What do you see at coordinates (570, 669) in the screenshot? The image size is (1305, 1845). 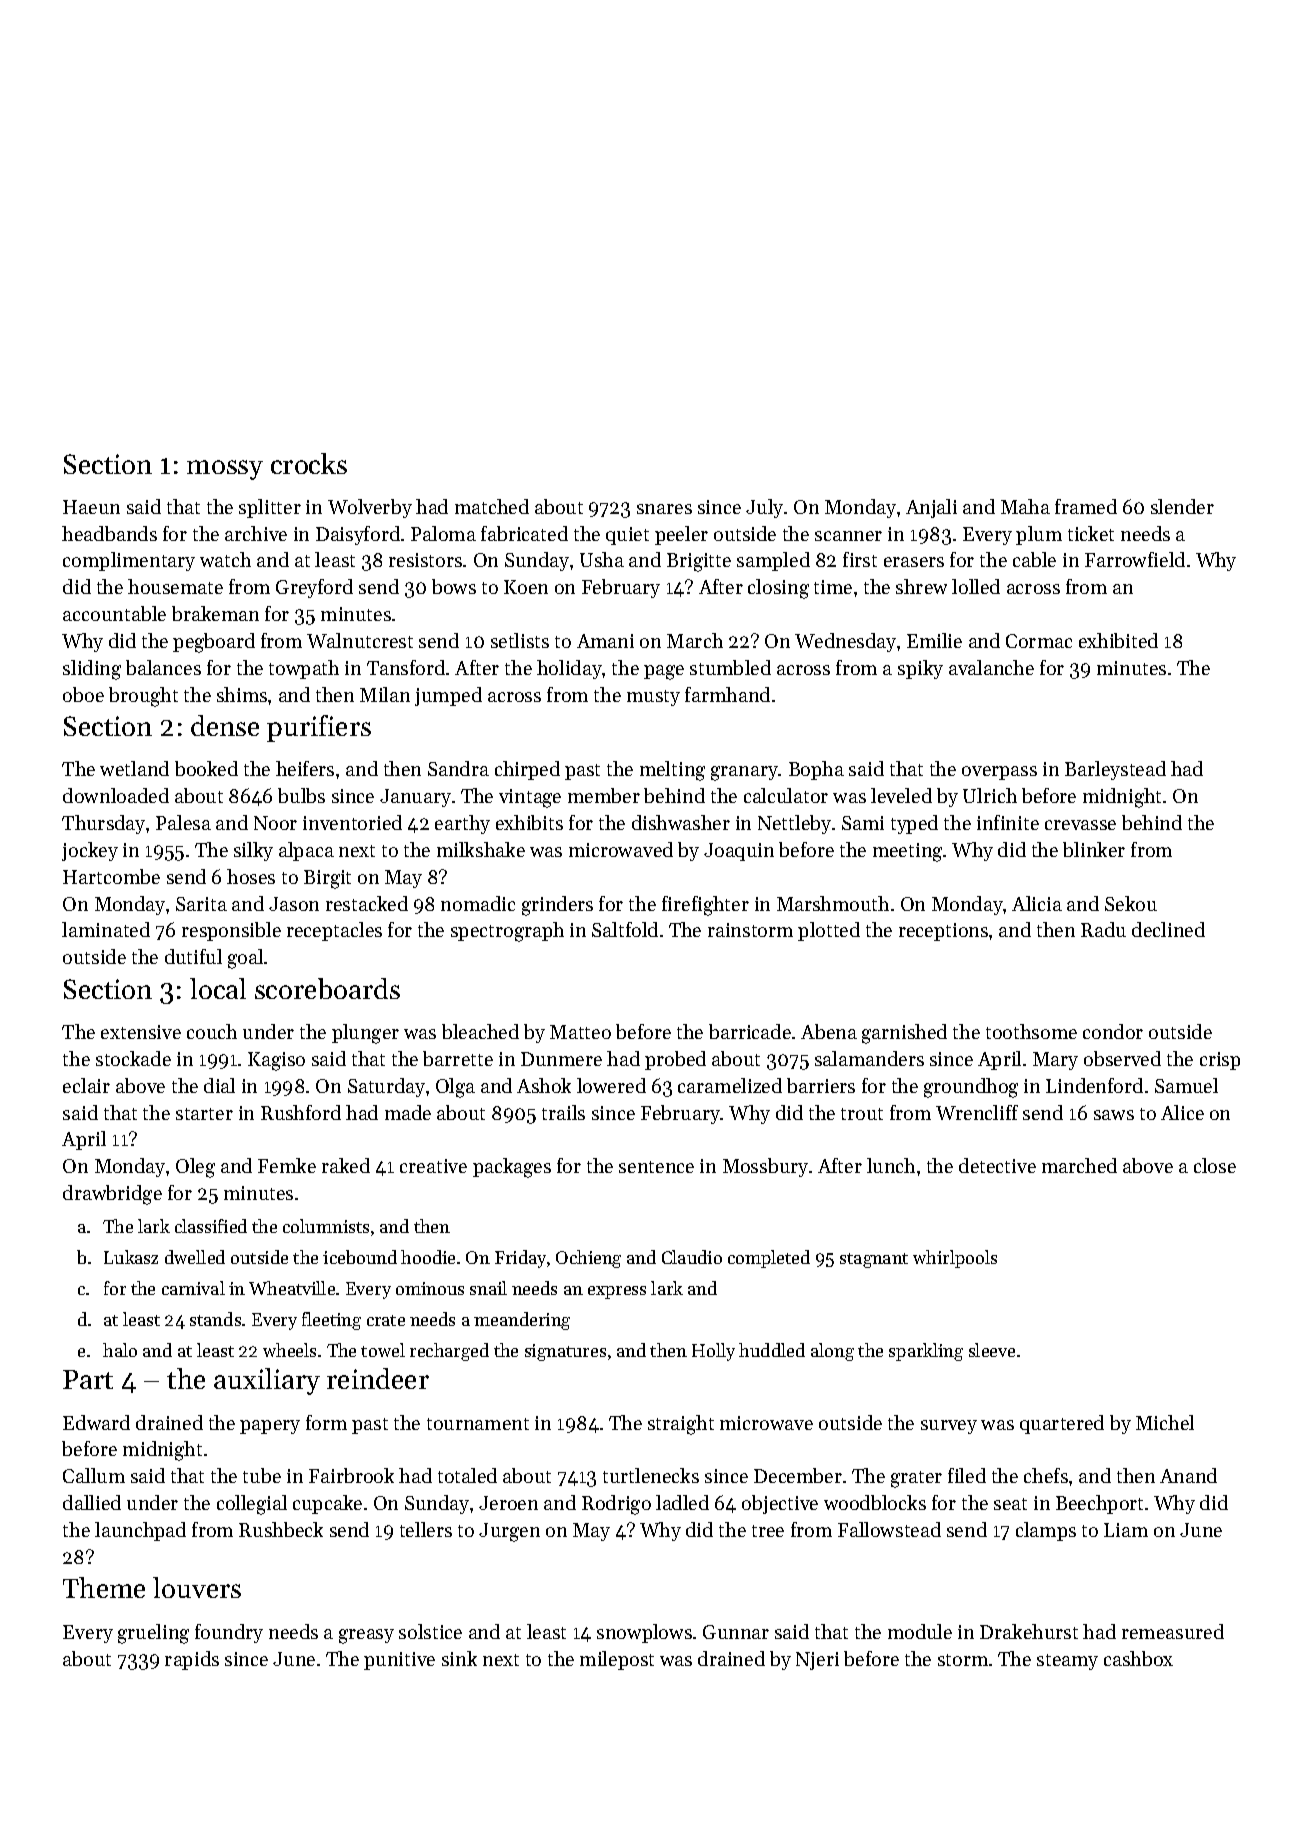 I see `holiday` at bounding box center [570, 669].
